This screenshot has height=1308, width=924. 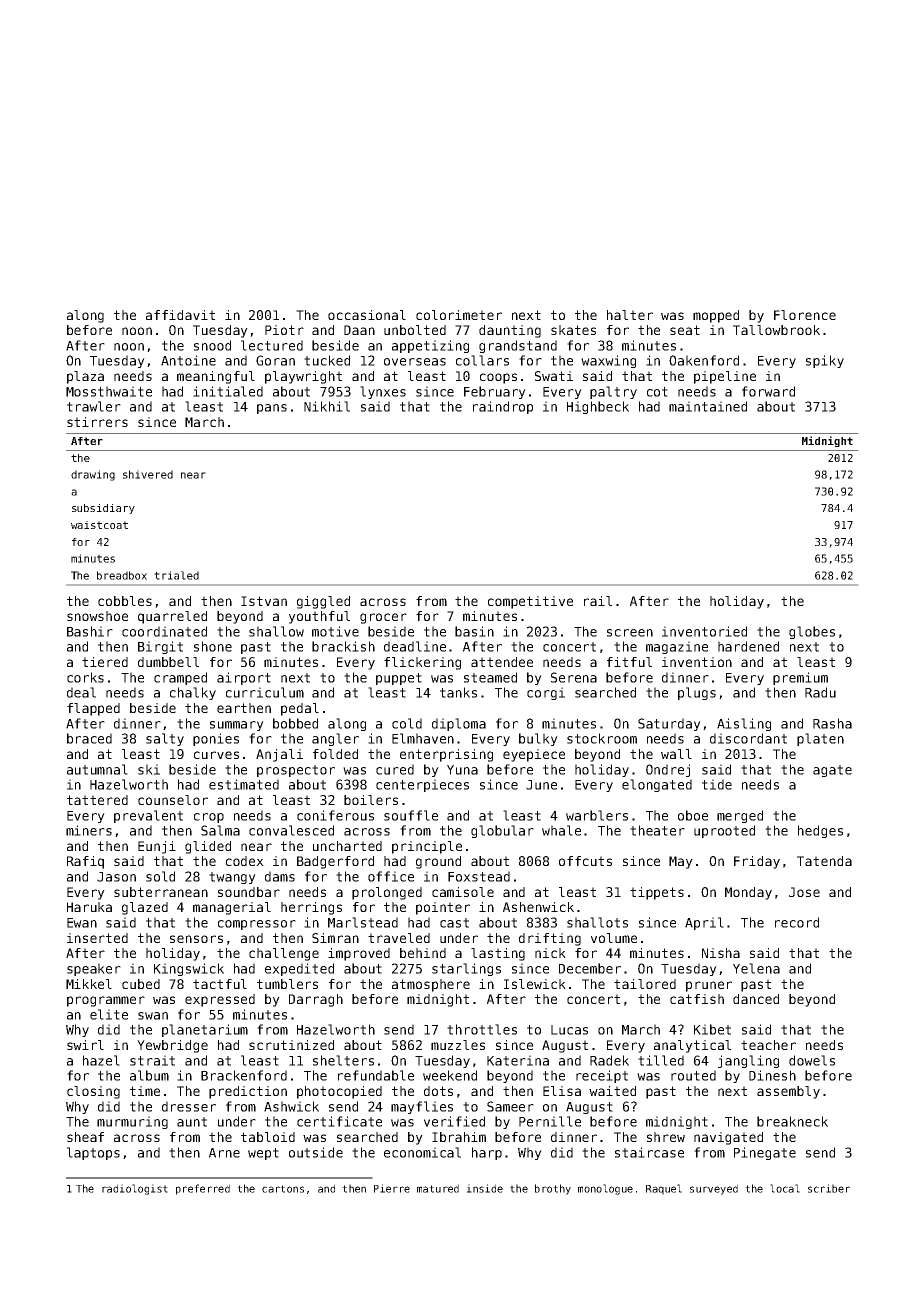 What do you see at coordinates (530, 602) in the screenshot?
I see `competitive` at bounding box center [530, 602].
